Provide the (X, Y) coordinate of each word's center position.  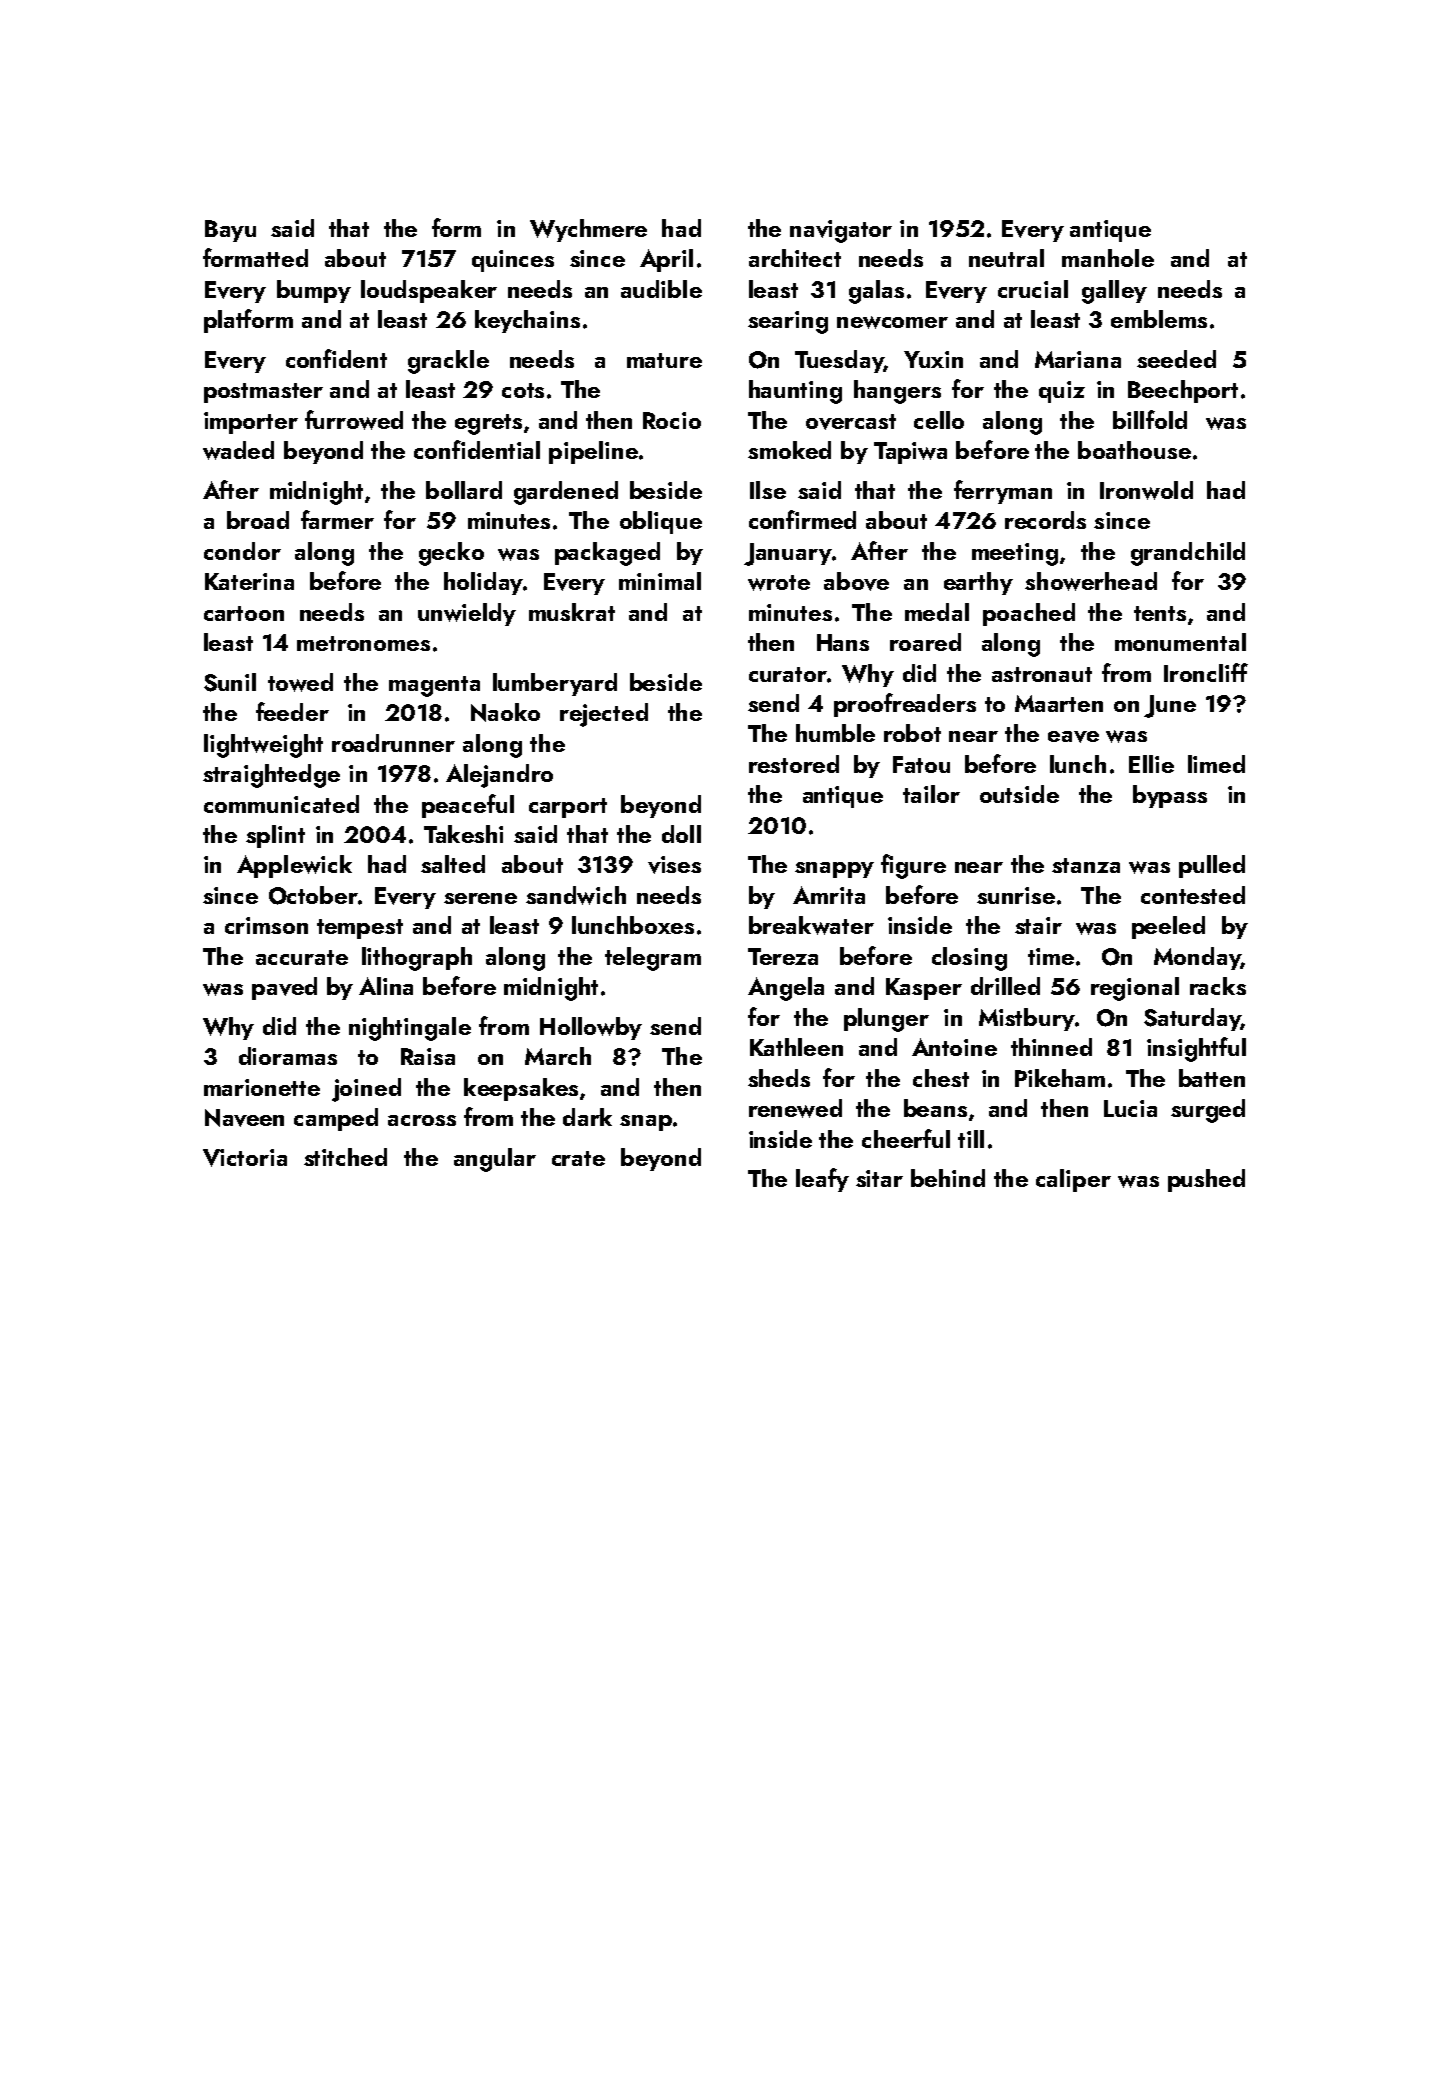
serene (480, 898)
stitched (345, 1157)
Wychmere (588, 230)
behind (948, 1178)
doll (681, 834)
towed (300, 682)
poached (1029, 614)
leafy (822, 1180)
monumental (1180, 642)
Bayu (230, 231)
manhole (1108, 258)
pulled (1212, 866)
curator (788, 674)
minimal (660, 581)
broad (258, 520)
